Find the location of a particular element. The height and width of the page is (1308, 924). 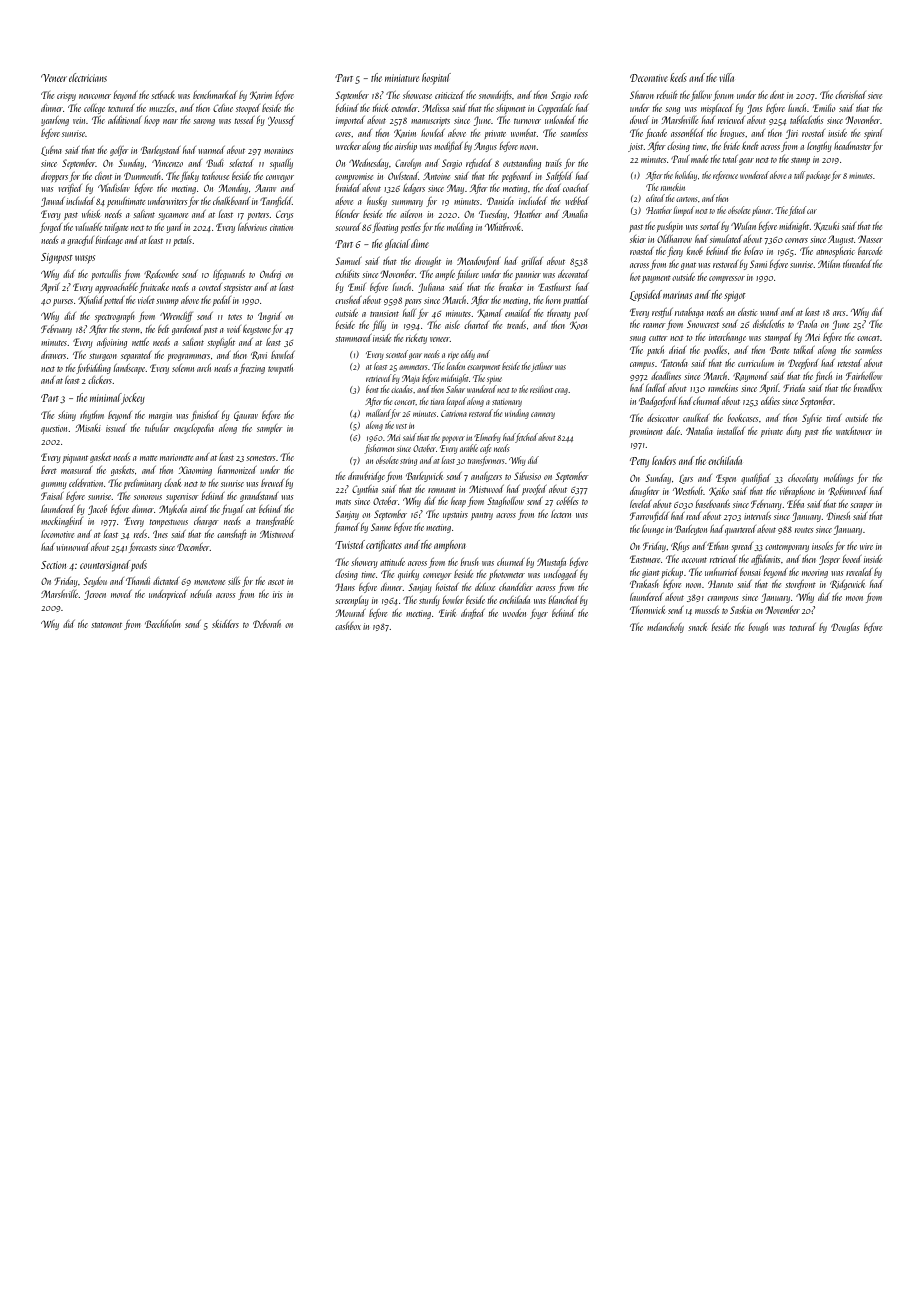

arcs is located at coordinates (839, 313).
